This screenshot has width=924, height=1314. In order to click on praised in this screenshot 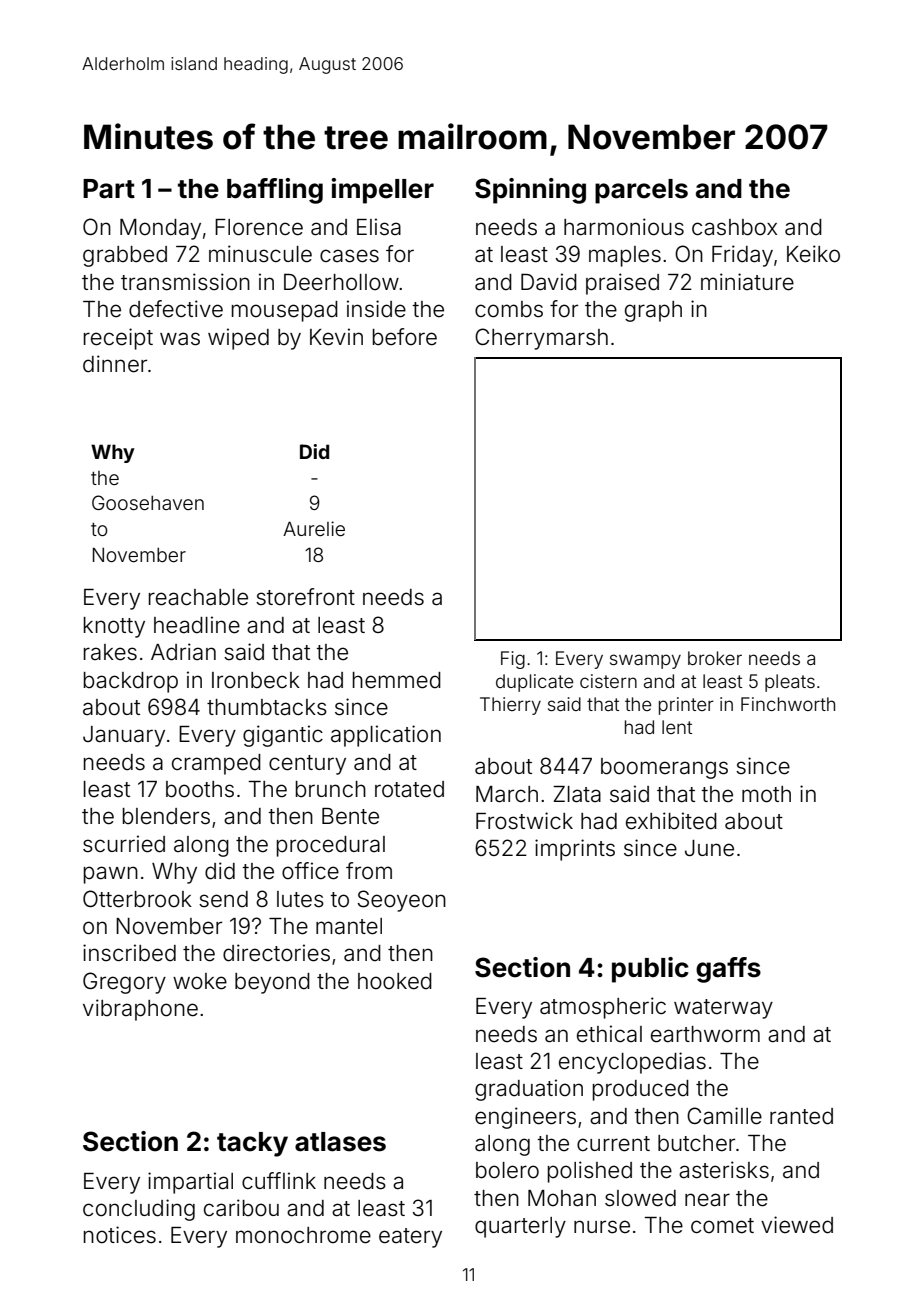, I will do `click(622, 284)`.
